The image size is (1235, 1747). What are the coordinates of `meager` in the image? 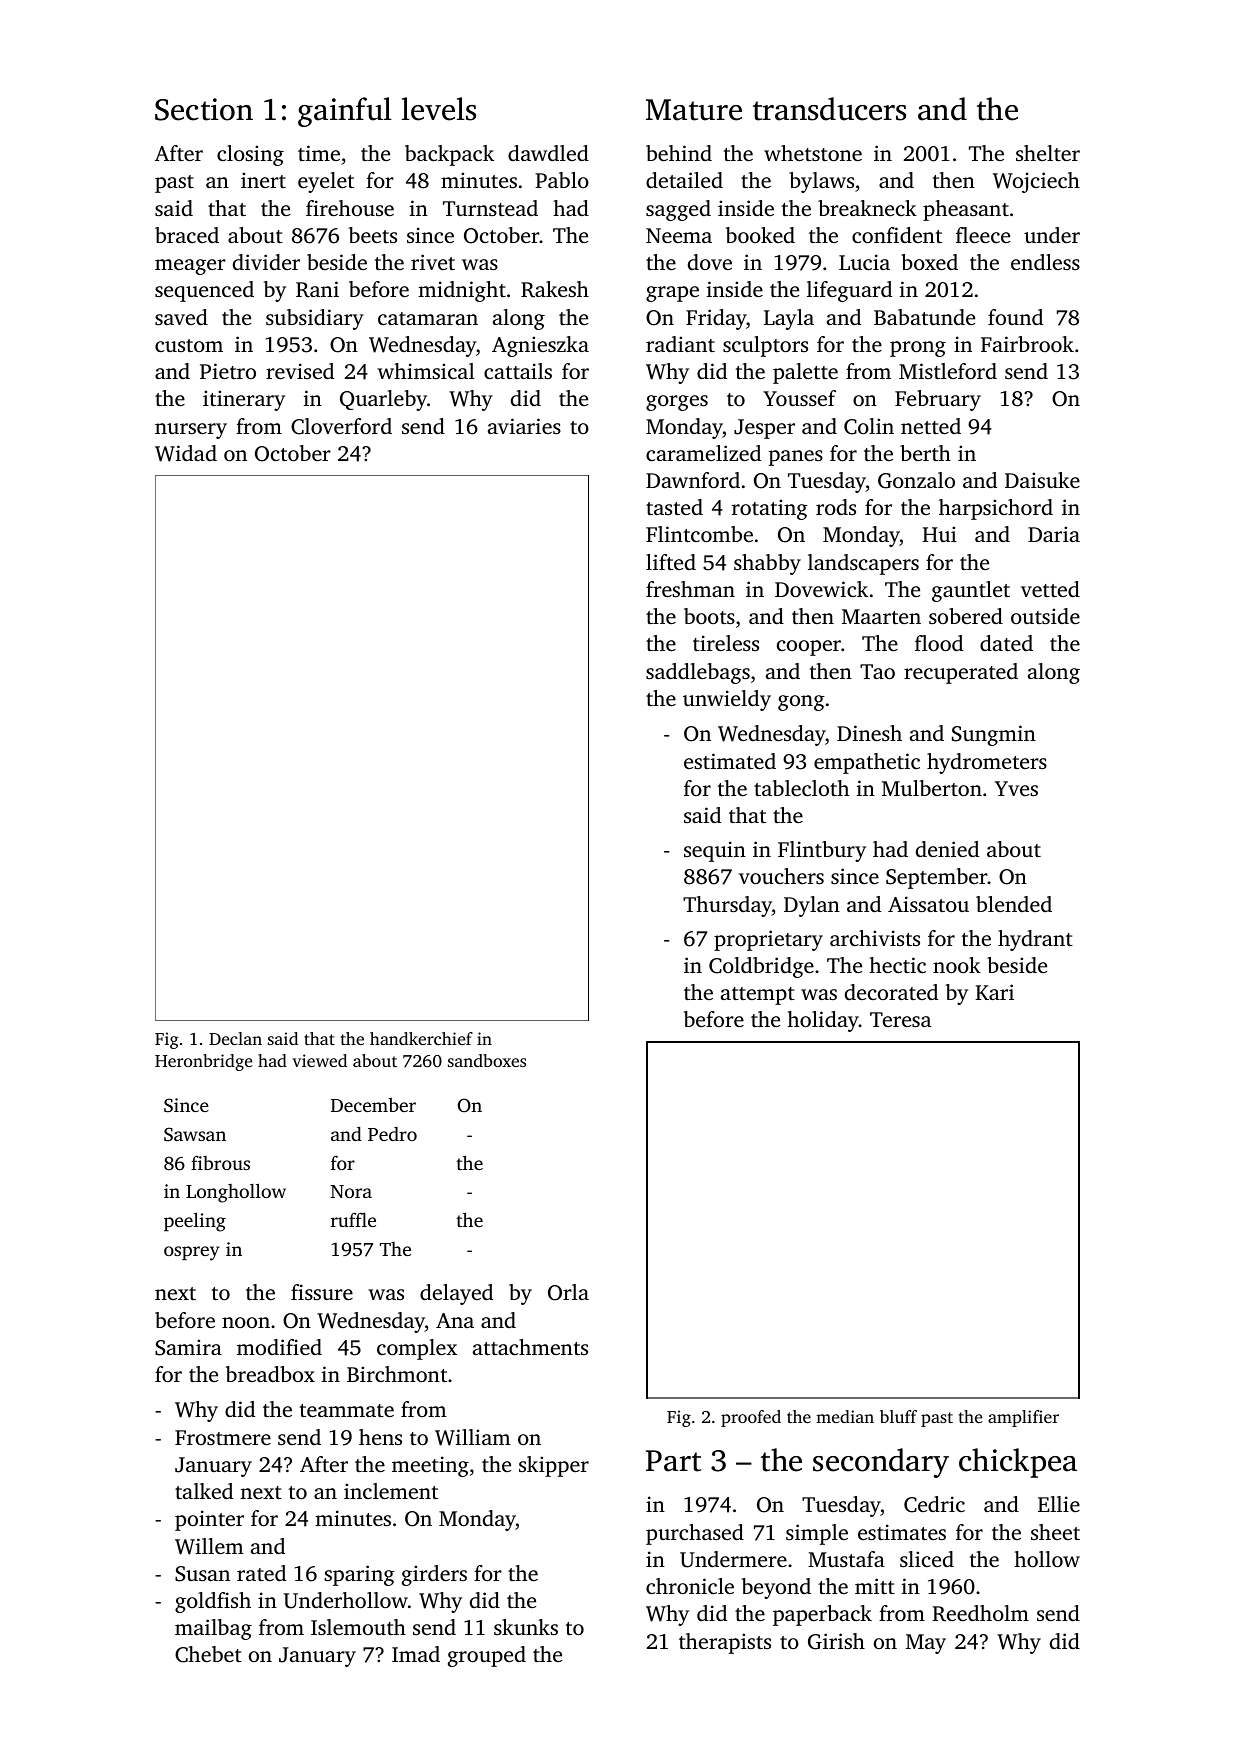 It's located at (190, 267).
